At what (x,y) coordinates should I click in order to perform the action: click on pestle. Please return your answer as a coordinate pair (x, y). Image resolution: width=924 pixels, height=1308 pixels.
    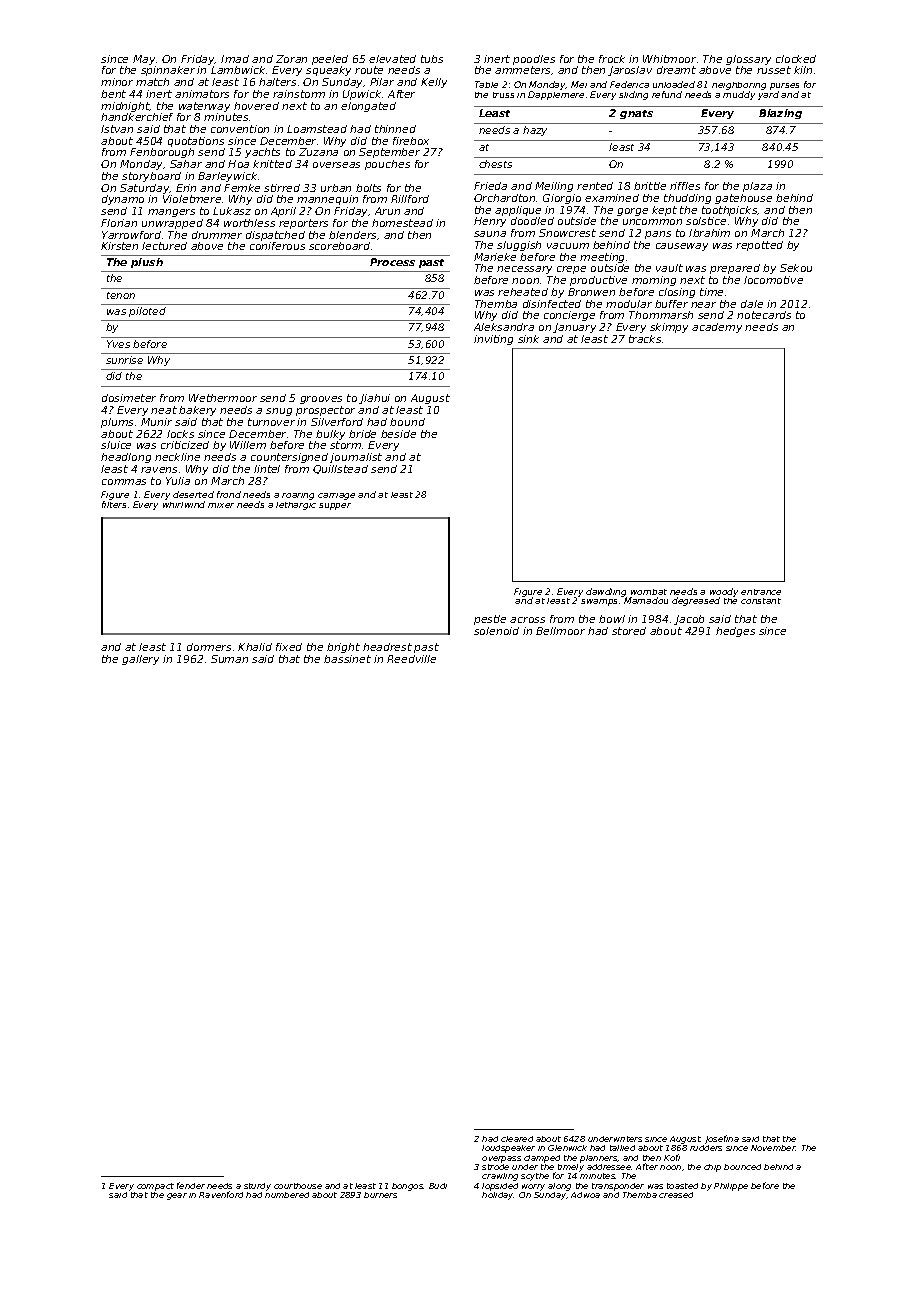
    Looking at the image, I should click on (490, 620).
